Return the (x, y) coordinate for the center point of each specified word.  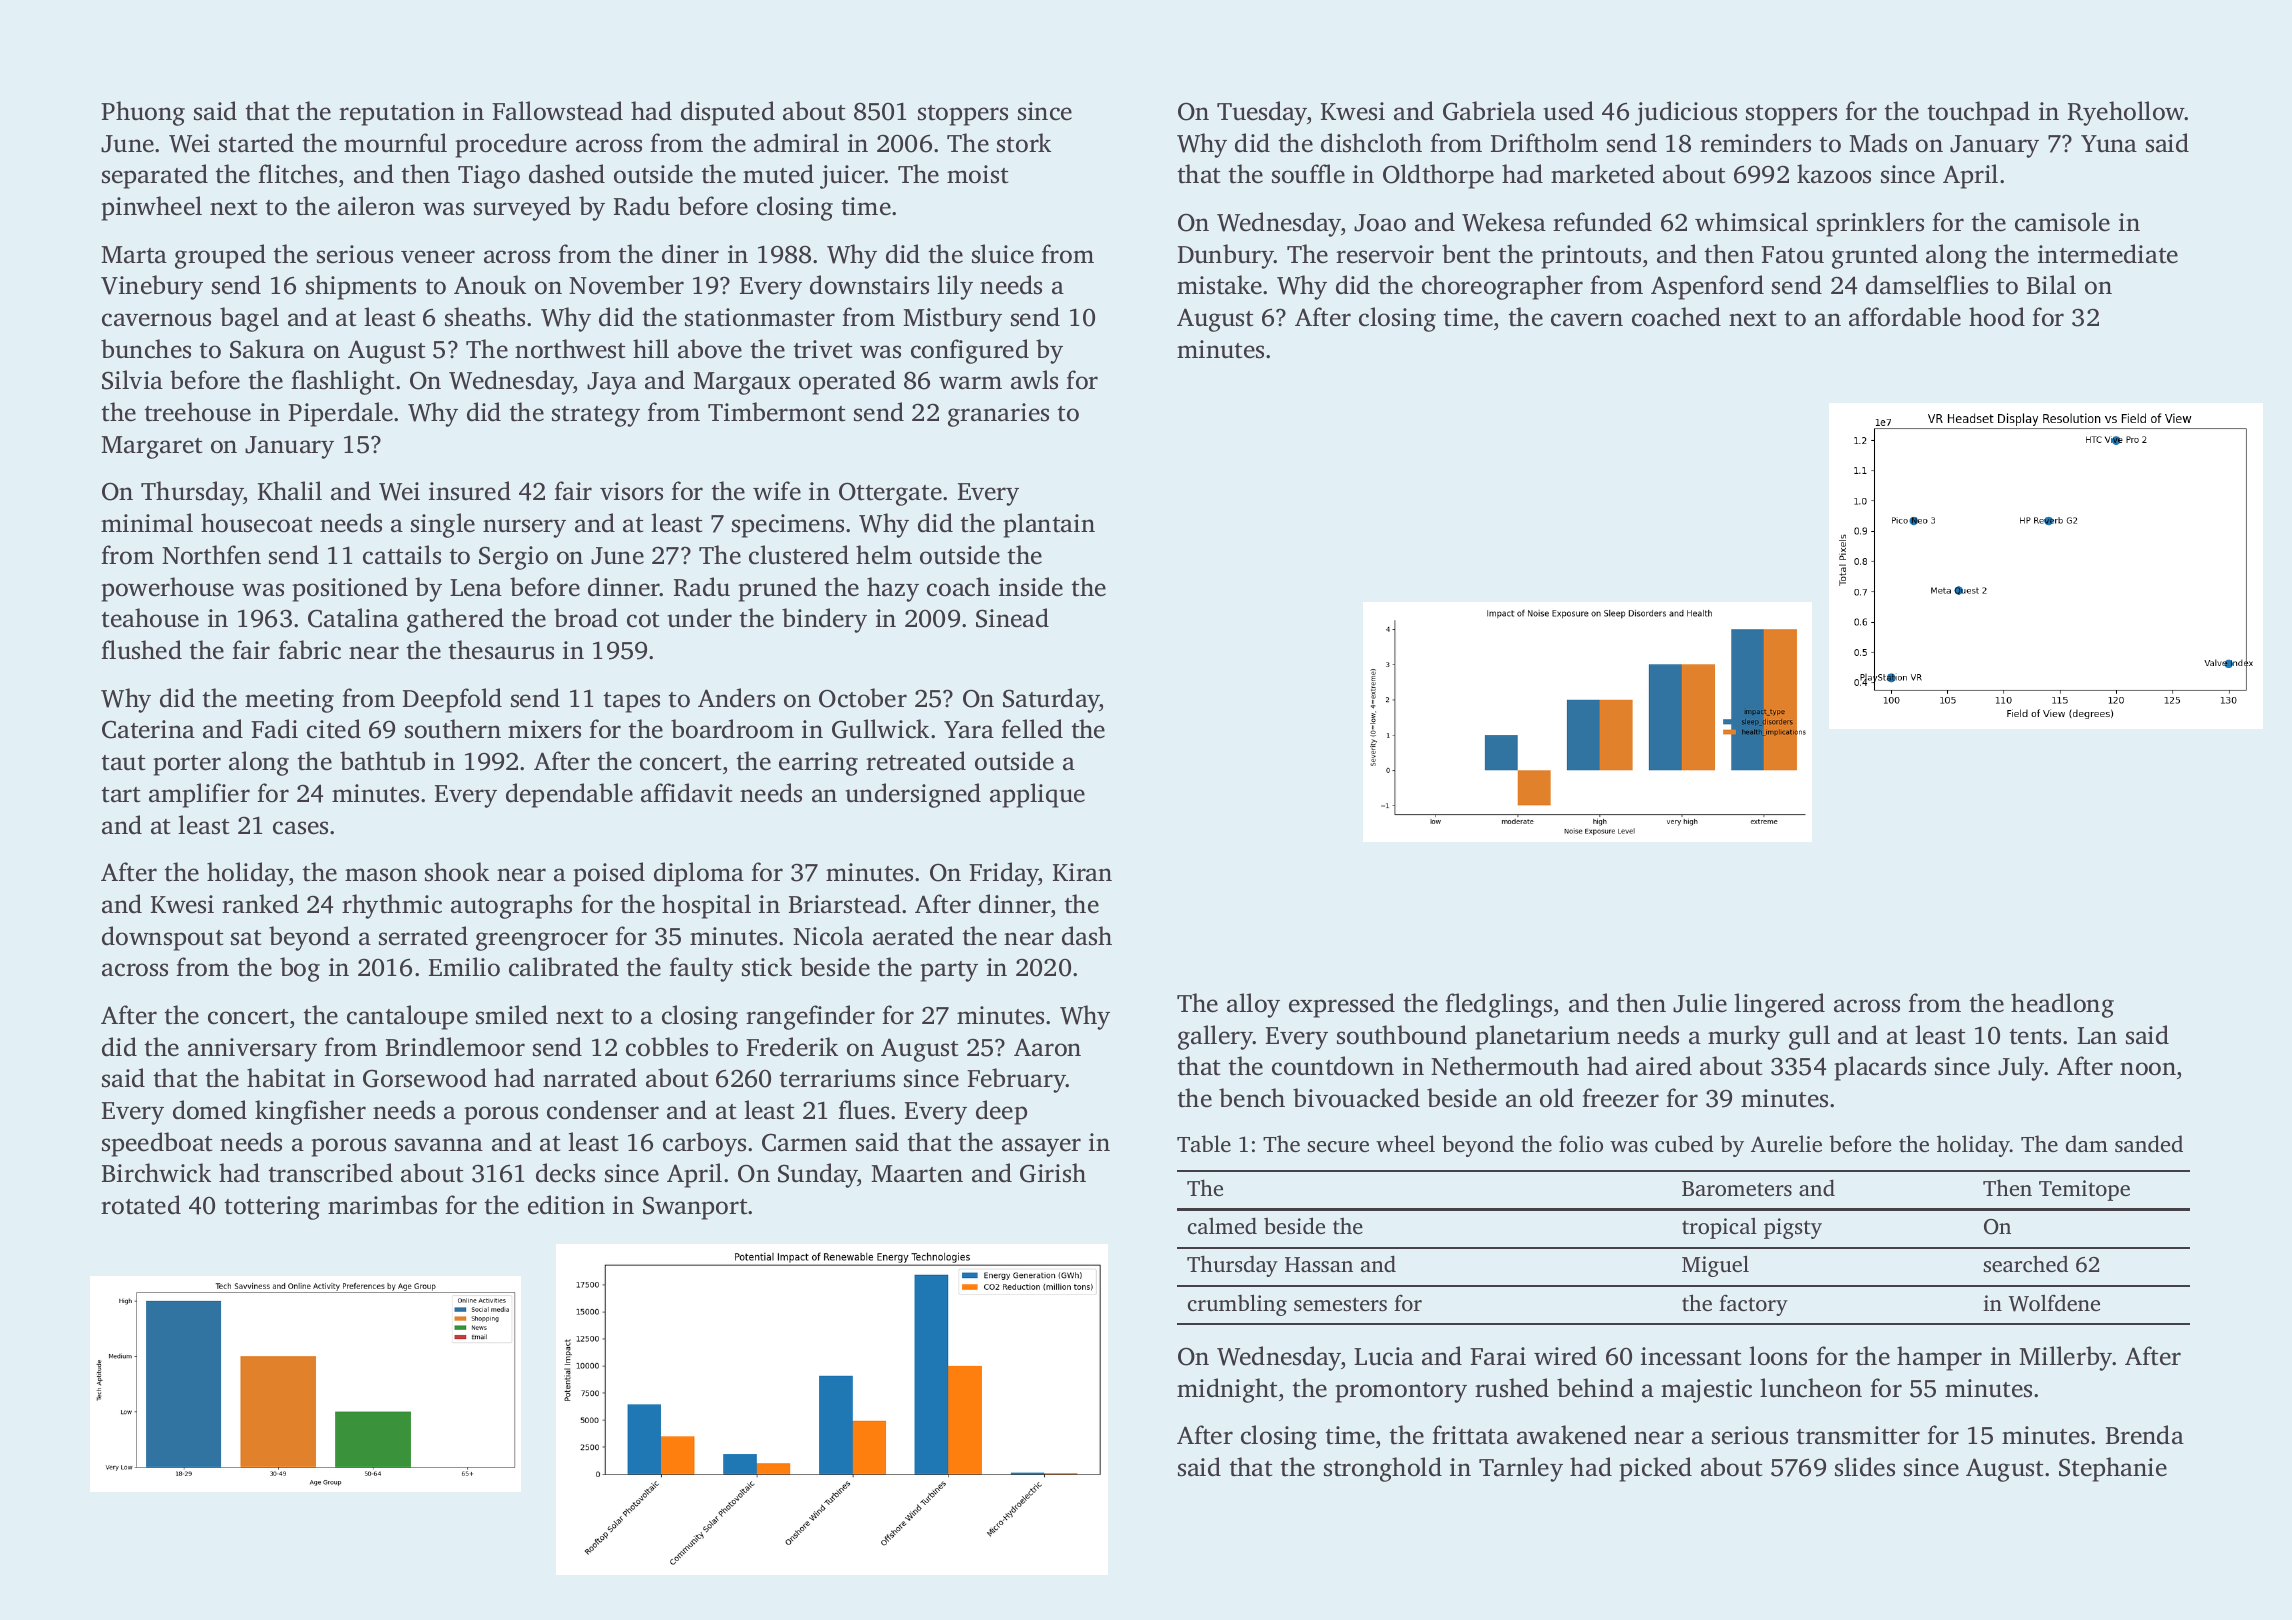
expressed (1342, 1005)
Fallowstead (557, 111)
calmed (1222, 1225)
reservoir (1385, 254)
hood (1997, 317)
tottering (272, 1208)
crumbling (1237, 1305)
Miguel (1715, 1266)
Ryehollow (2126, 113)
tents (2035, 1037)
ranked (260, 904)
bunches (146, 349)
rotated (141, 1205)
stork (1024, 143)
